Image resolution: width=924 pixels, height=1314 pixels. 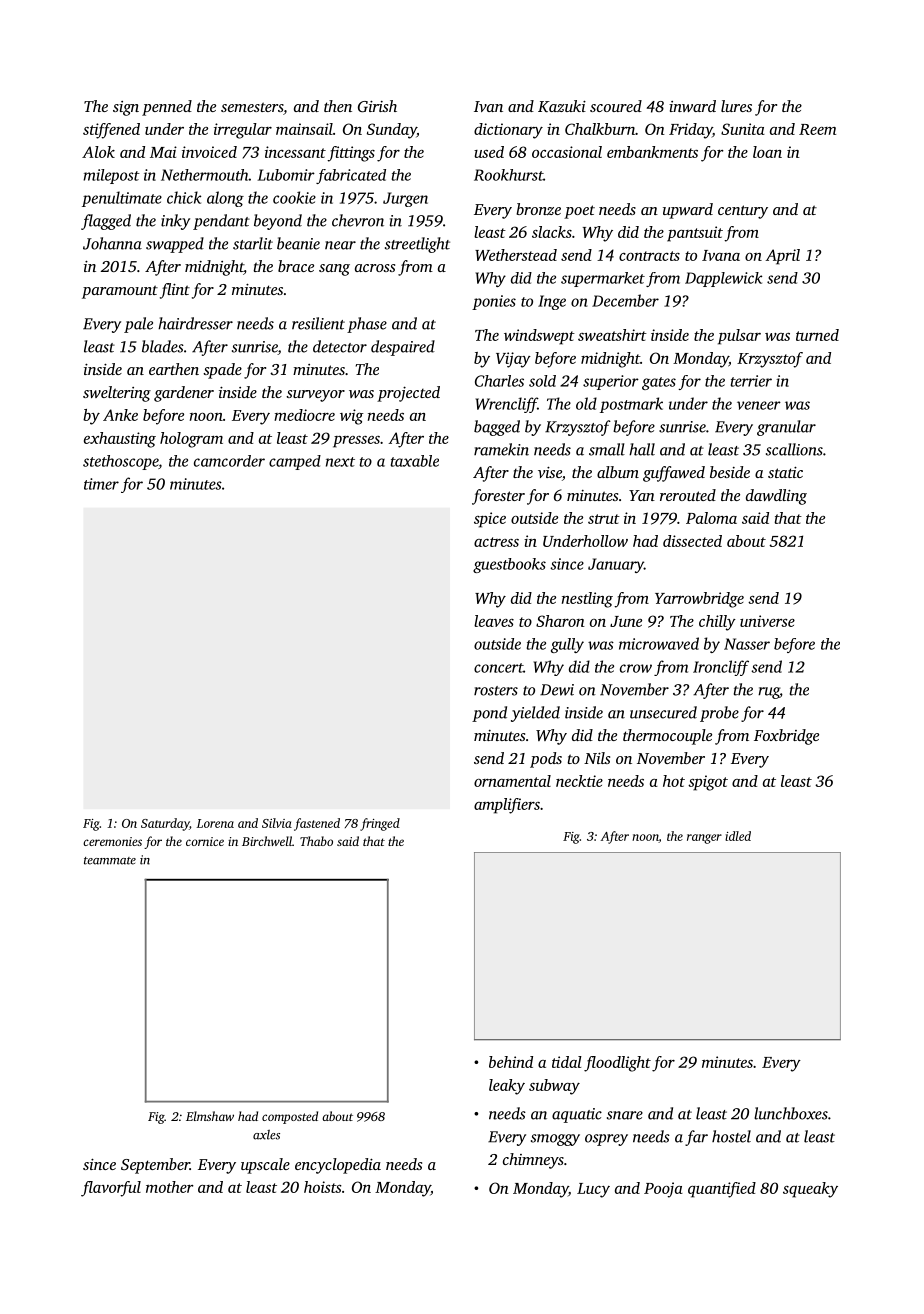 What do you see at coordinates (295, 462) in the document?
I see `camped` at bounding box center [295, 462].
